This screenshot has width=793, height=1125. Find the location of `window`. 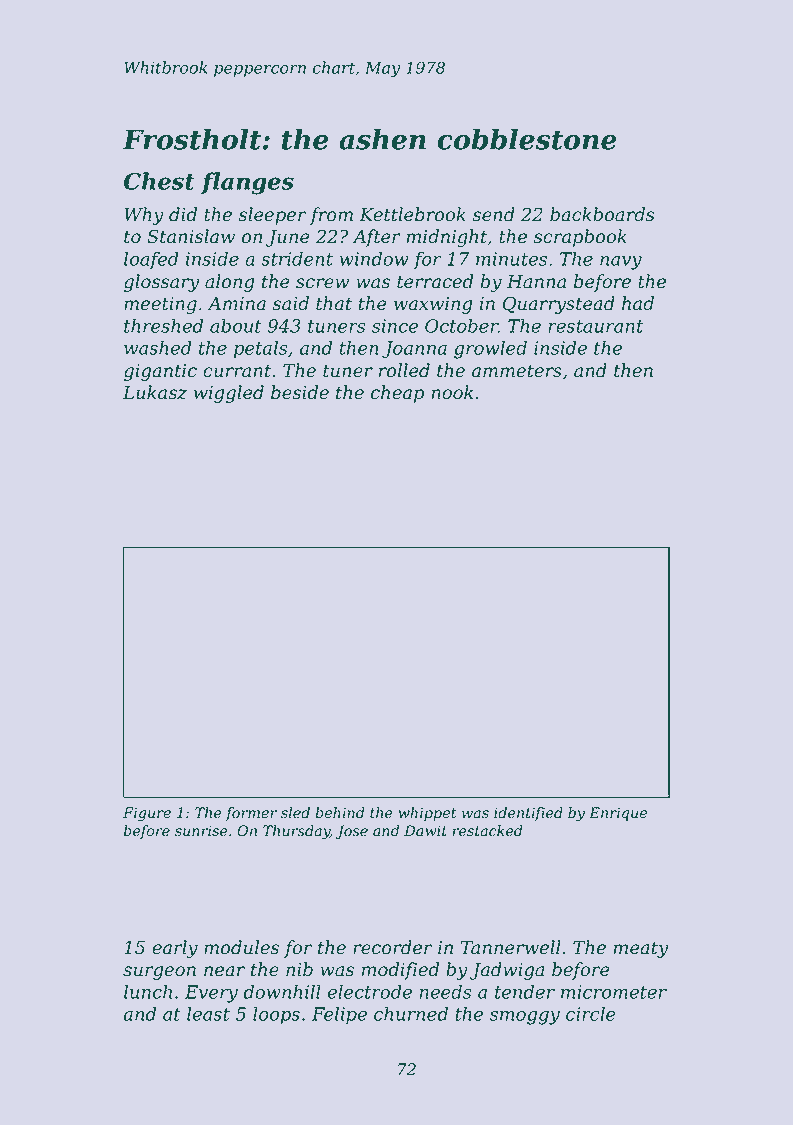

window is located at coordinates (374, 259).
